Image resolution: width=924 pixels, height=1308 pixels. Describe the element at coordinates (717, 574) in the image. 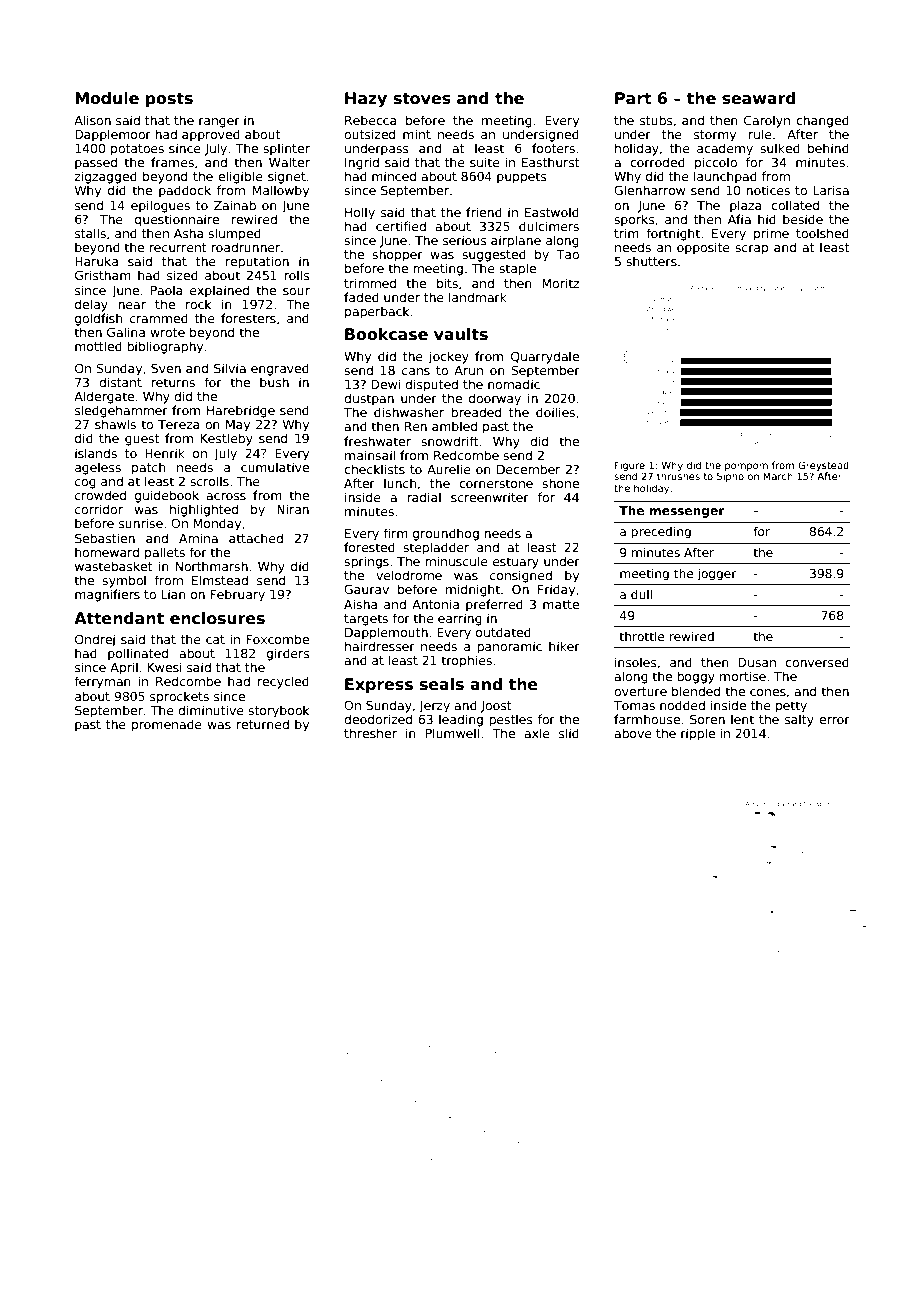

I see `jogger` at that location.
